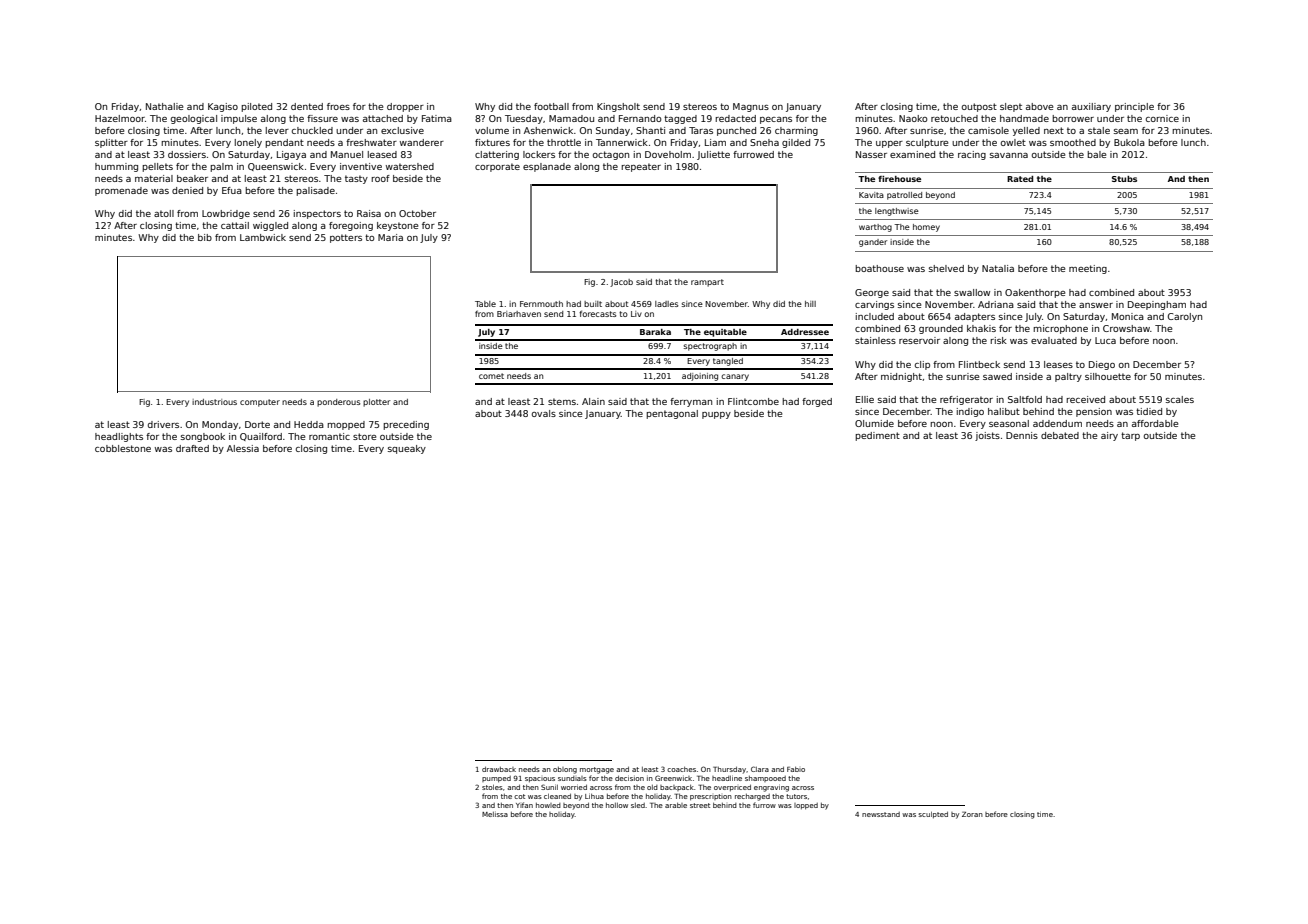  What do you see at coordinates (1126, 328) in the image?
I see `Crowshaw` at bounding box center [1126, 328].
